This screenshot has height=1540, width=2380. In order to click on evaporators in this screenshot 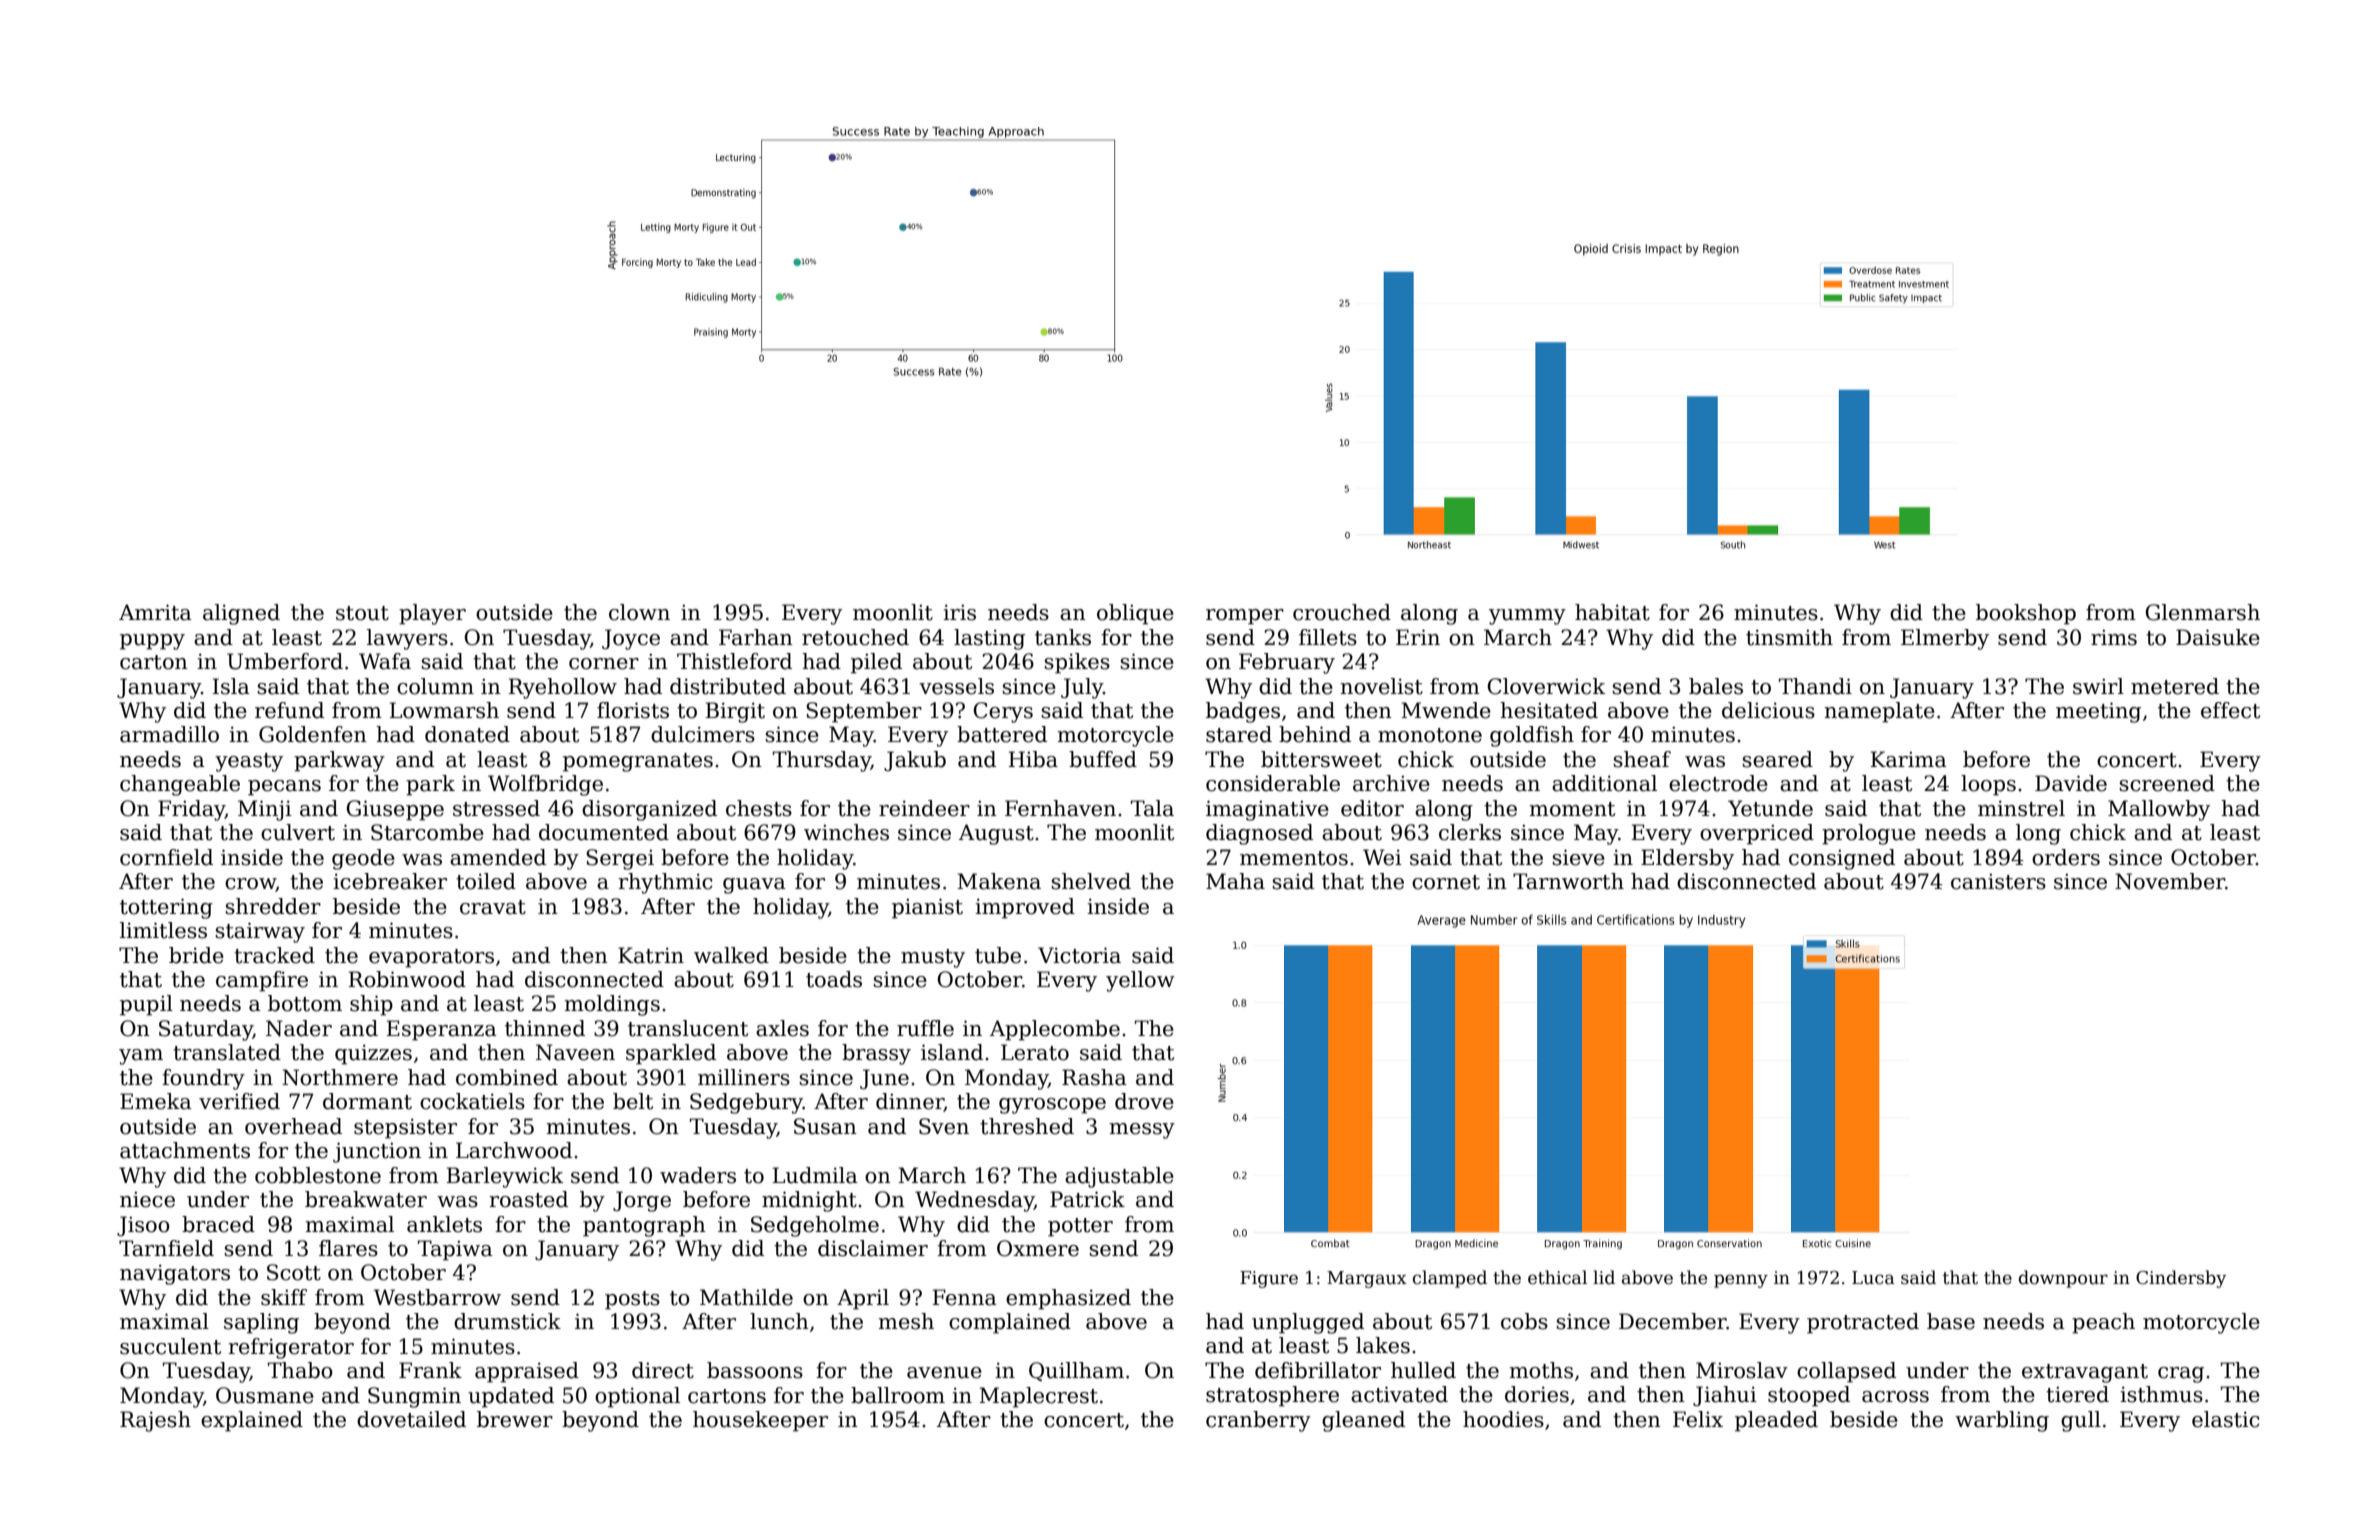, I will do `click(431, 958)`.
